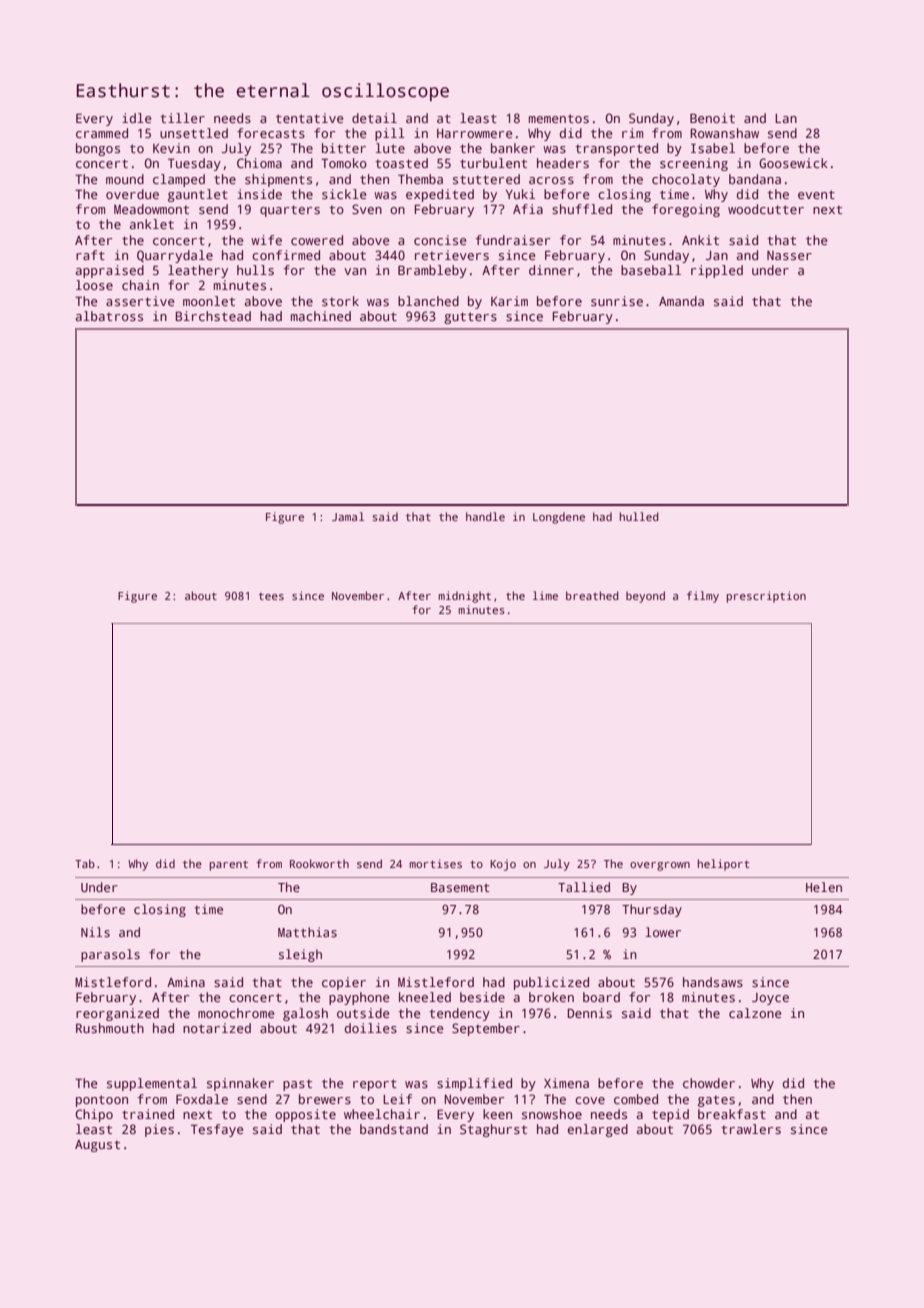 This image has width=924, height=1308. I want to click on opposite, so click(305, 1115).
